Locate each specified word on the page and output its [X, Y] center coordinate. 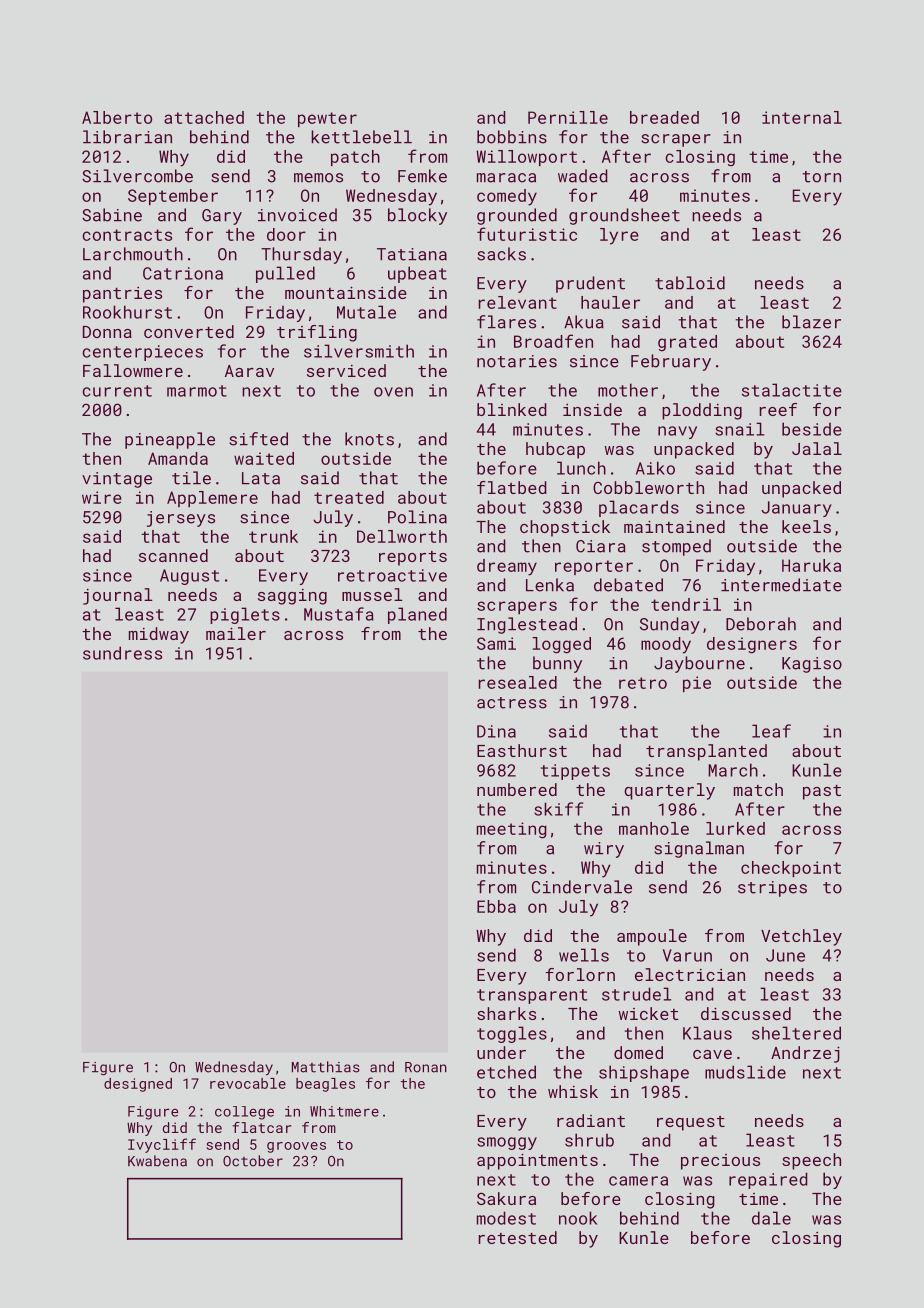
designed [138, 1085]
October [253, 1161]
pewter [327, 119]
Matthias [326, 1067]
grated [687, 343]
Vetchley [801, 937]
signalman [699, 849]
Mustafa [339, 614]
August [189, 577]
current [117, 391]
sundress [122, 653]
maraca [506, 178]
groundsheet [624, 216]
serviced [346, 370]
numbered [517, 789]
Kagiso [812, 665]
